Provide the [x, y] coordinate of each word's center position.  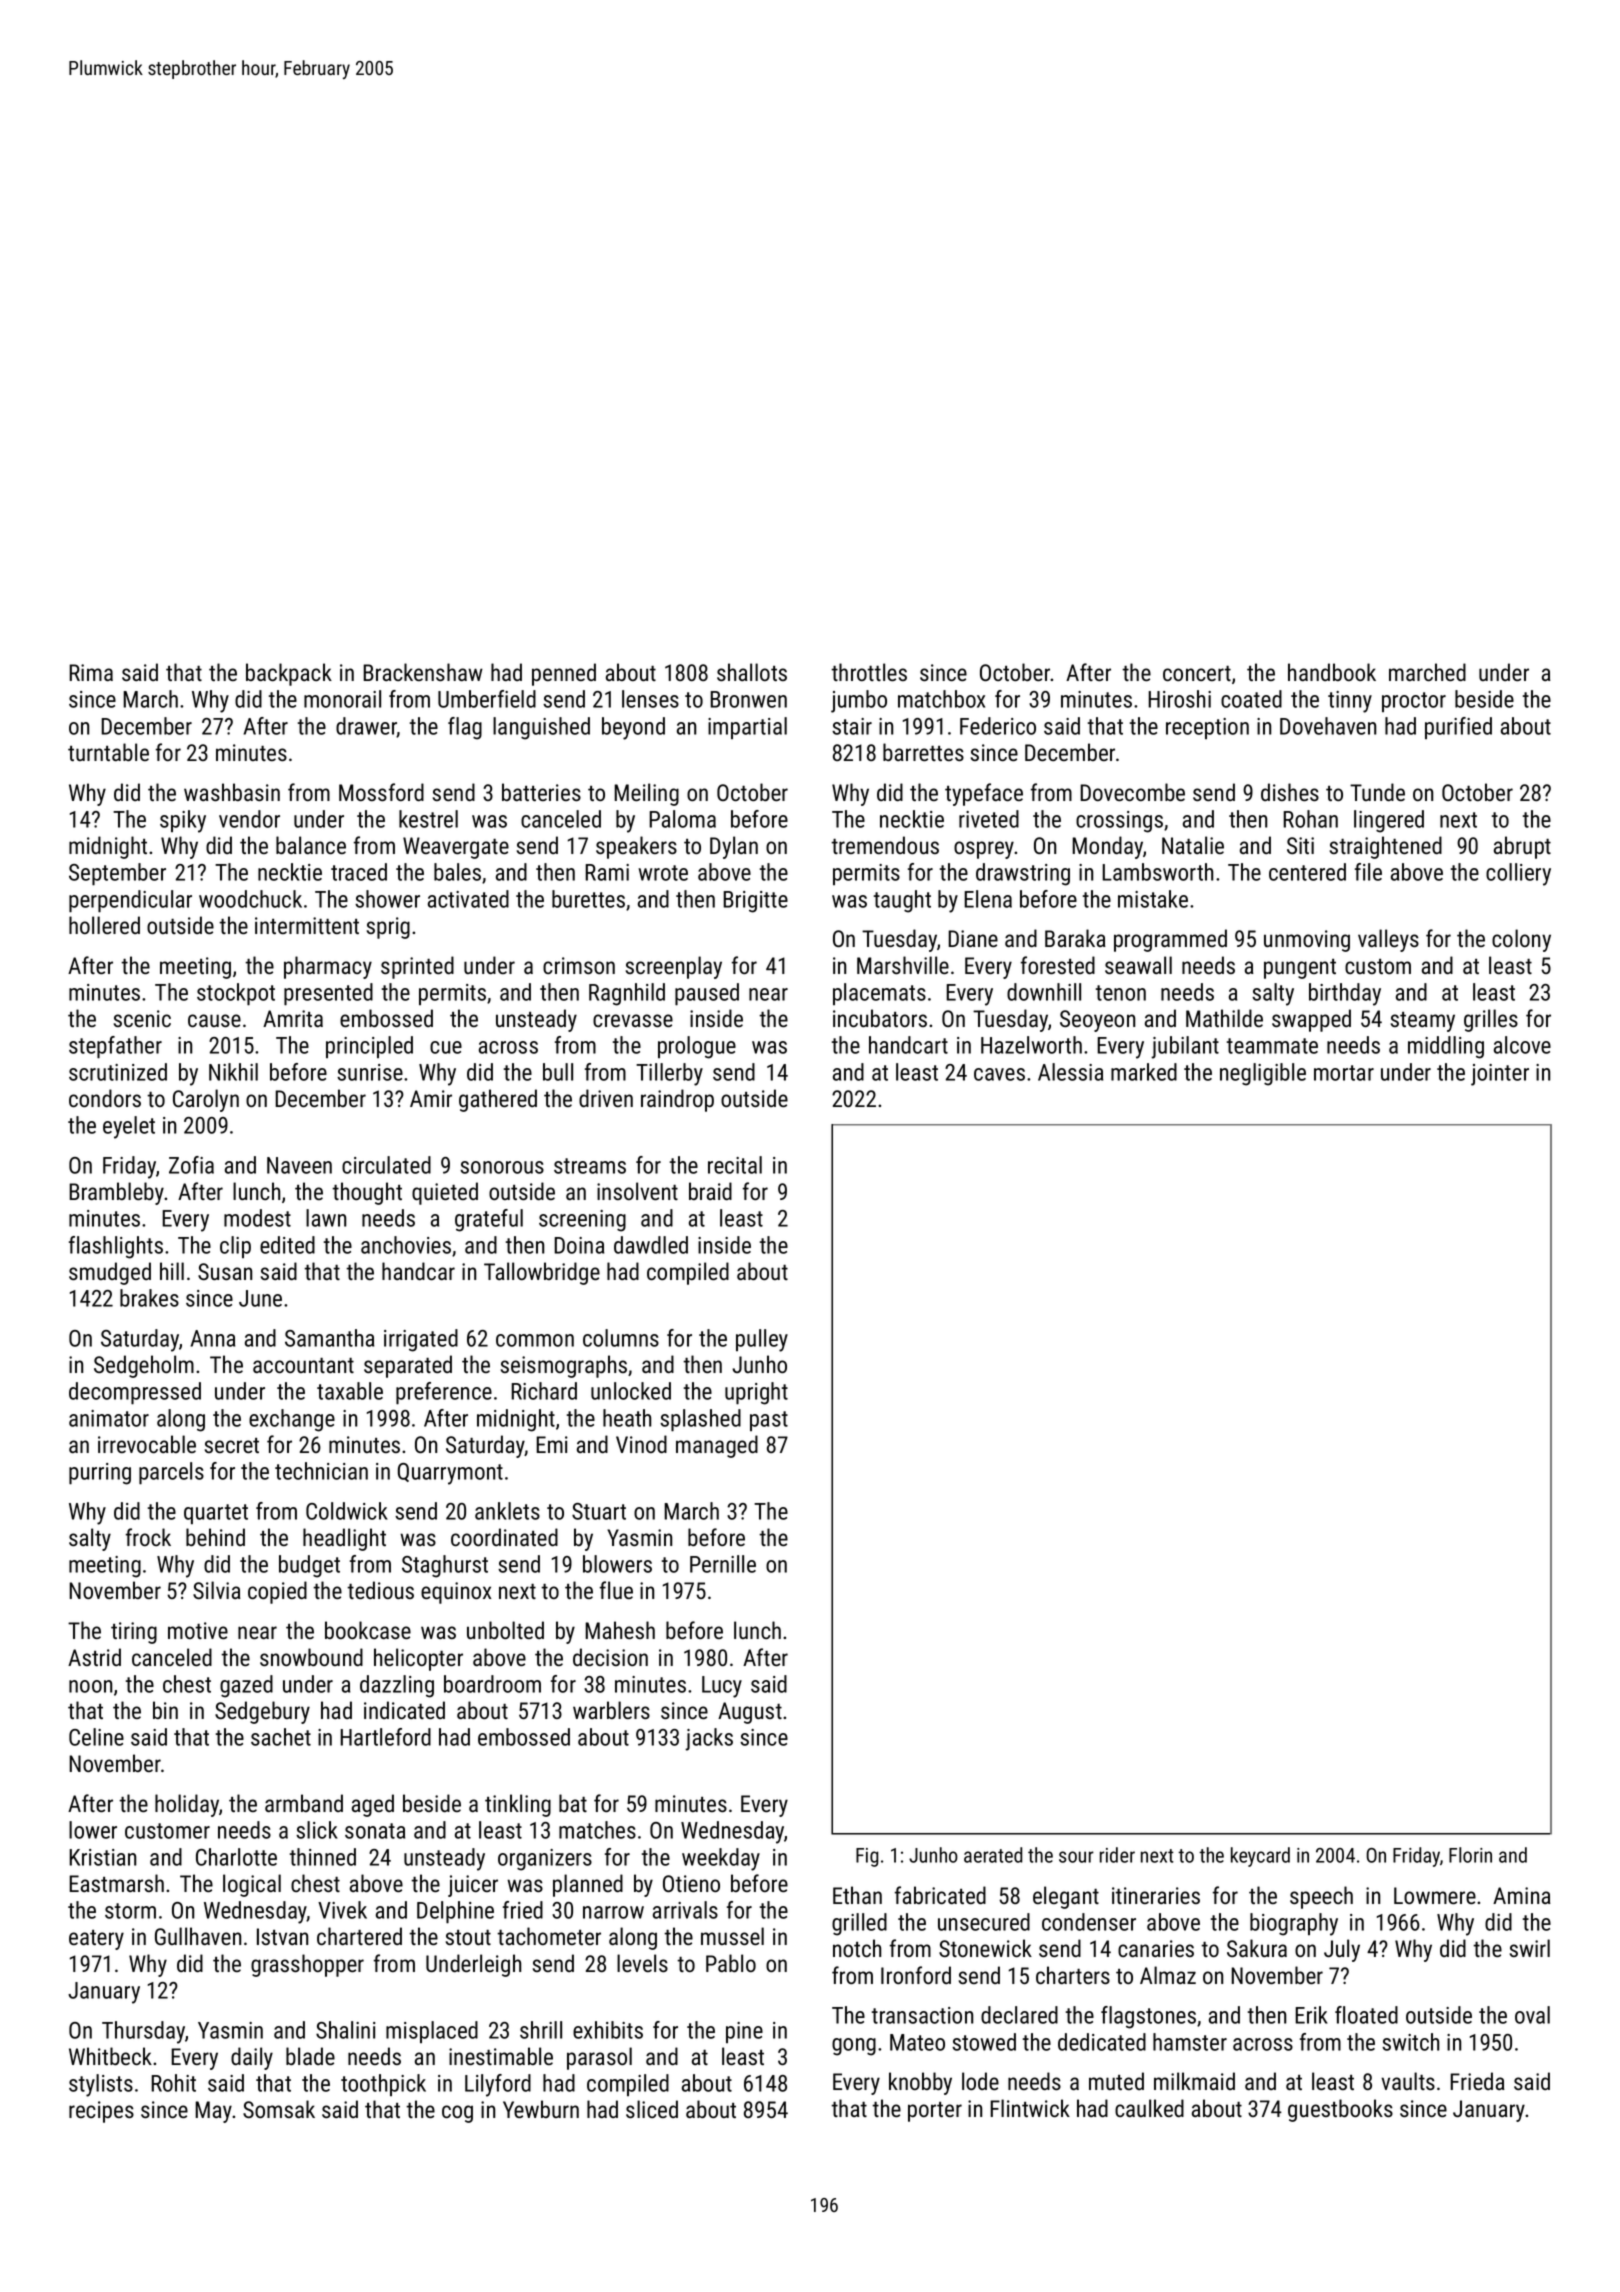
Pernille [723, 1564]
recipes [101, 2112]
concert [1197, 673]
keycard [1260, 1857]
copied [277, 1592]
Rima [91, 672]
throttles [869, 672]
